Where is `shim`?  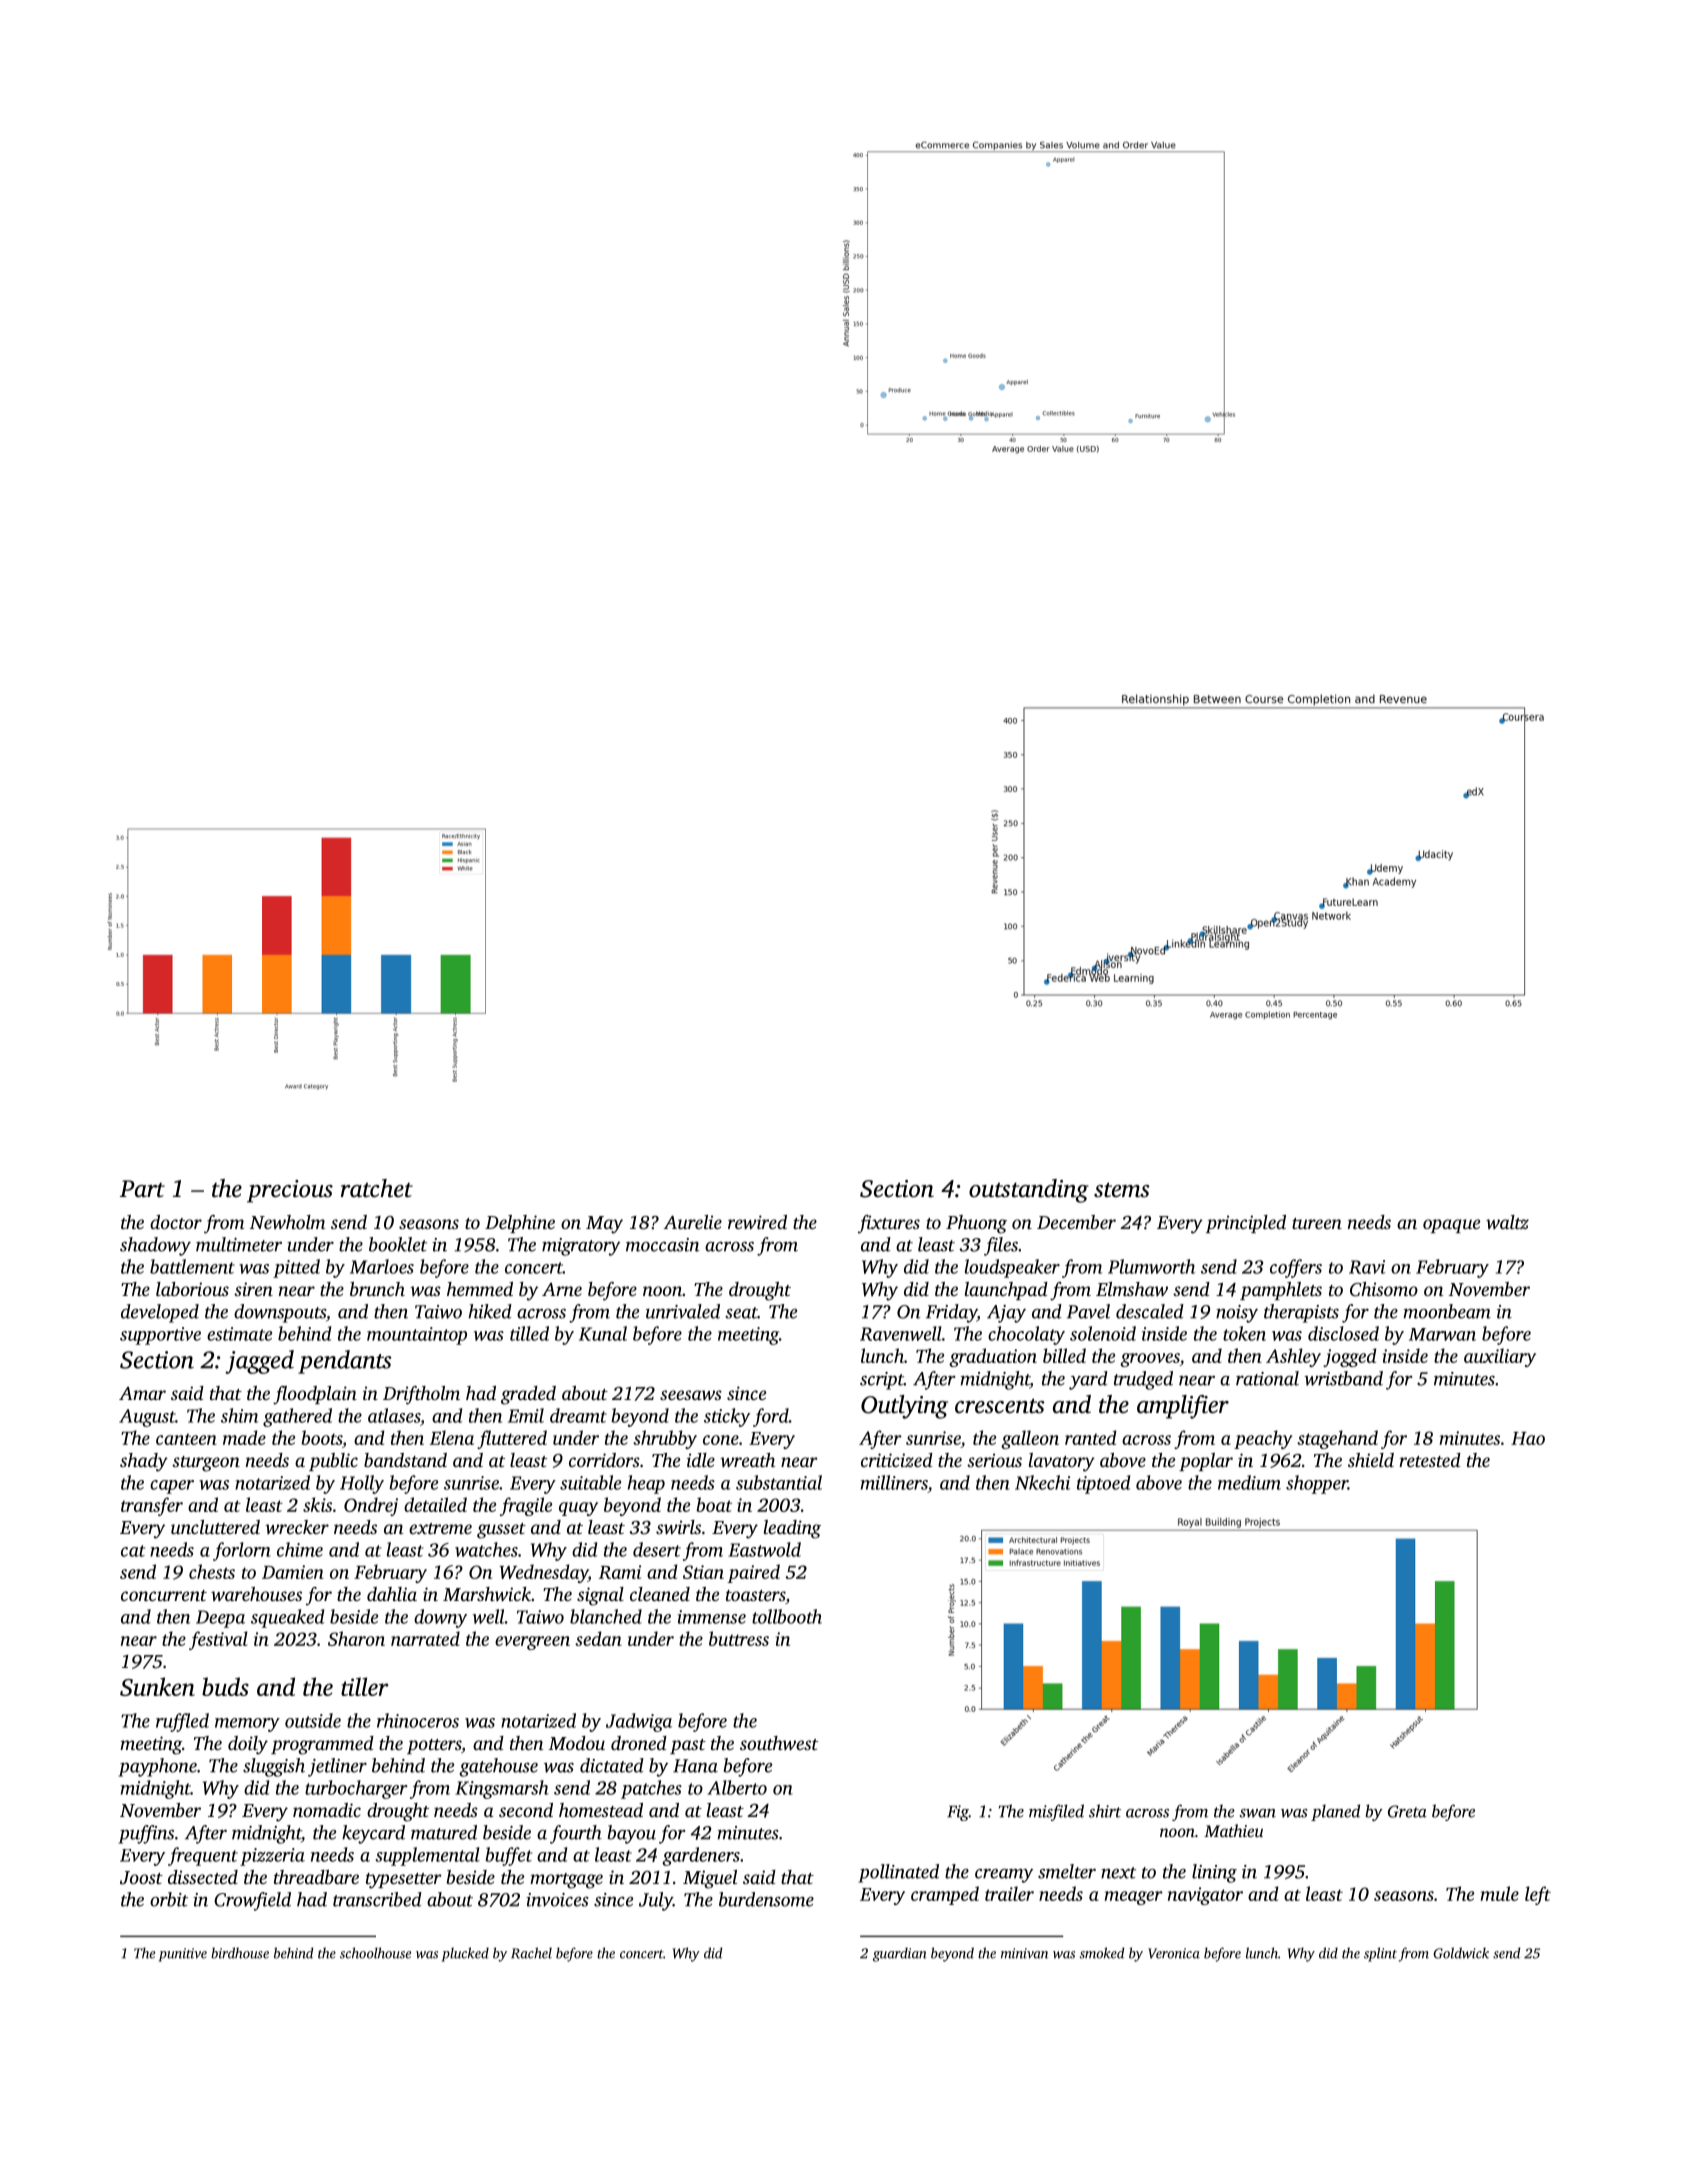
shim is located at coordinates (239, 1415).
